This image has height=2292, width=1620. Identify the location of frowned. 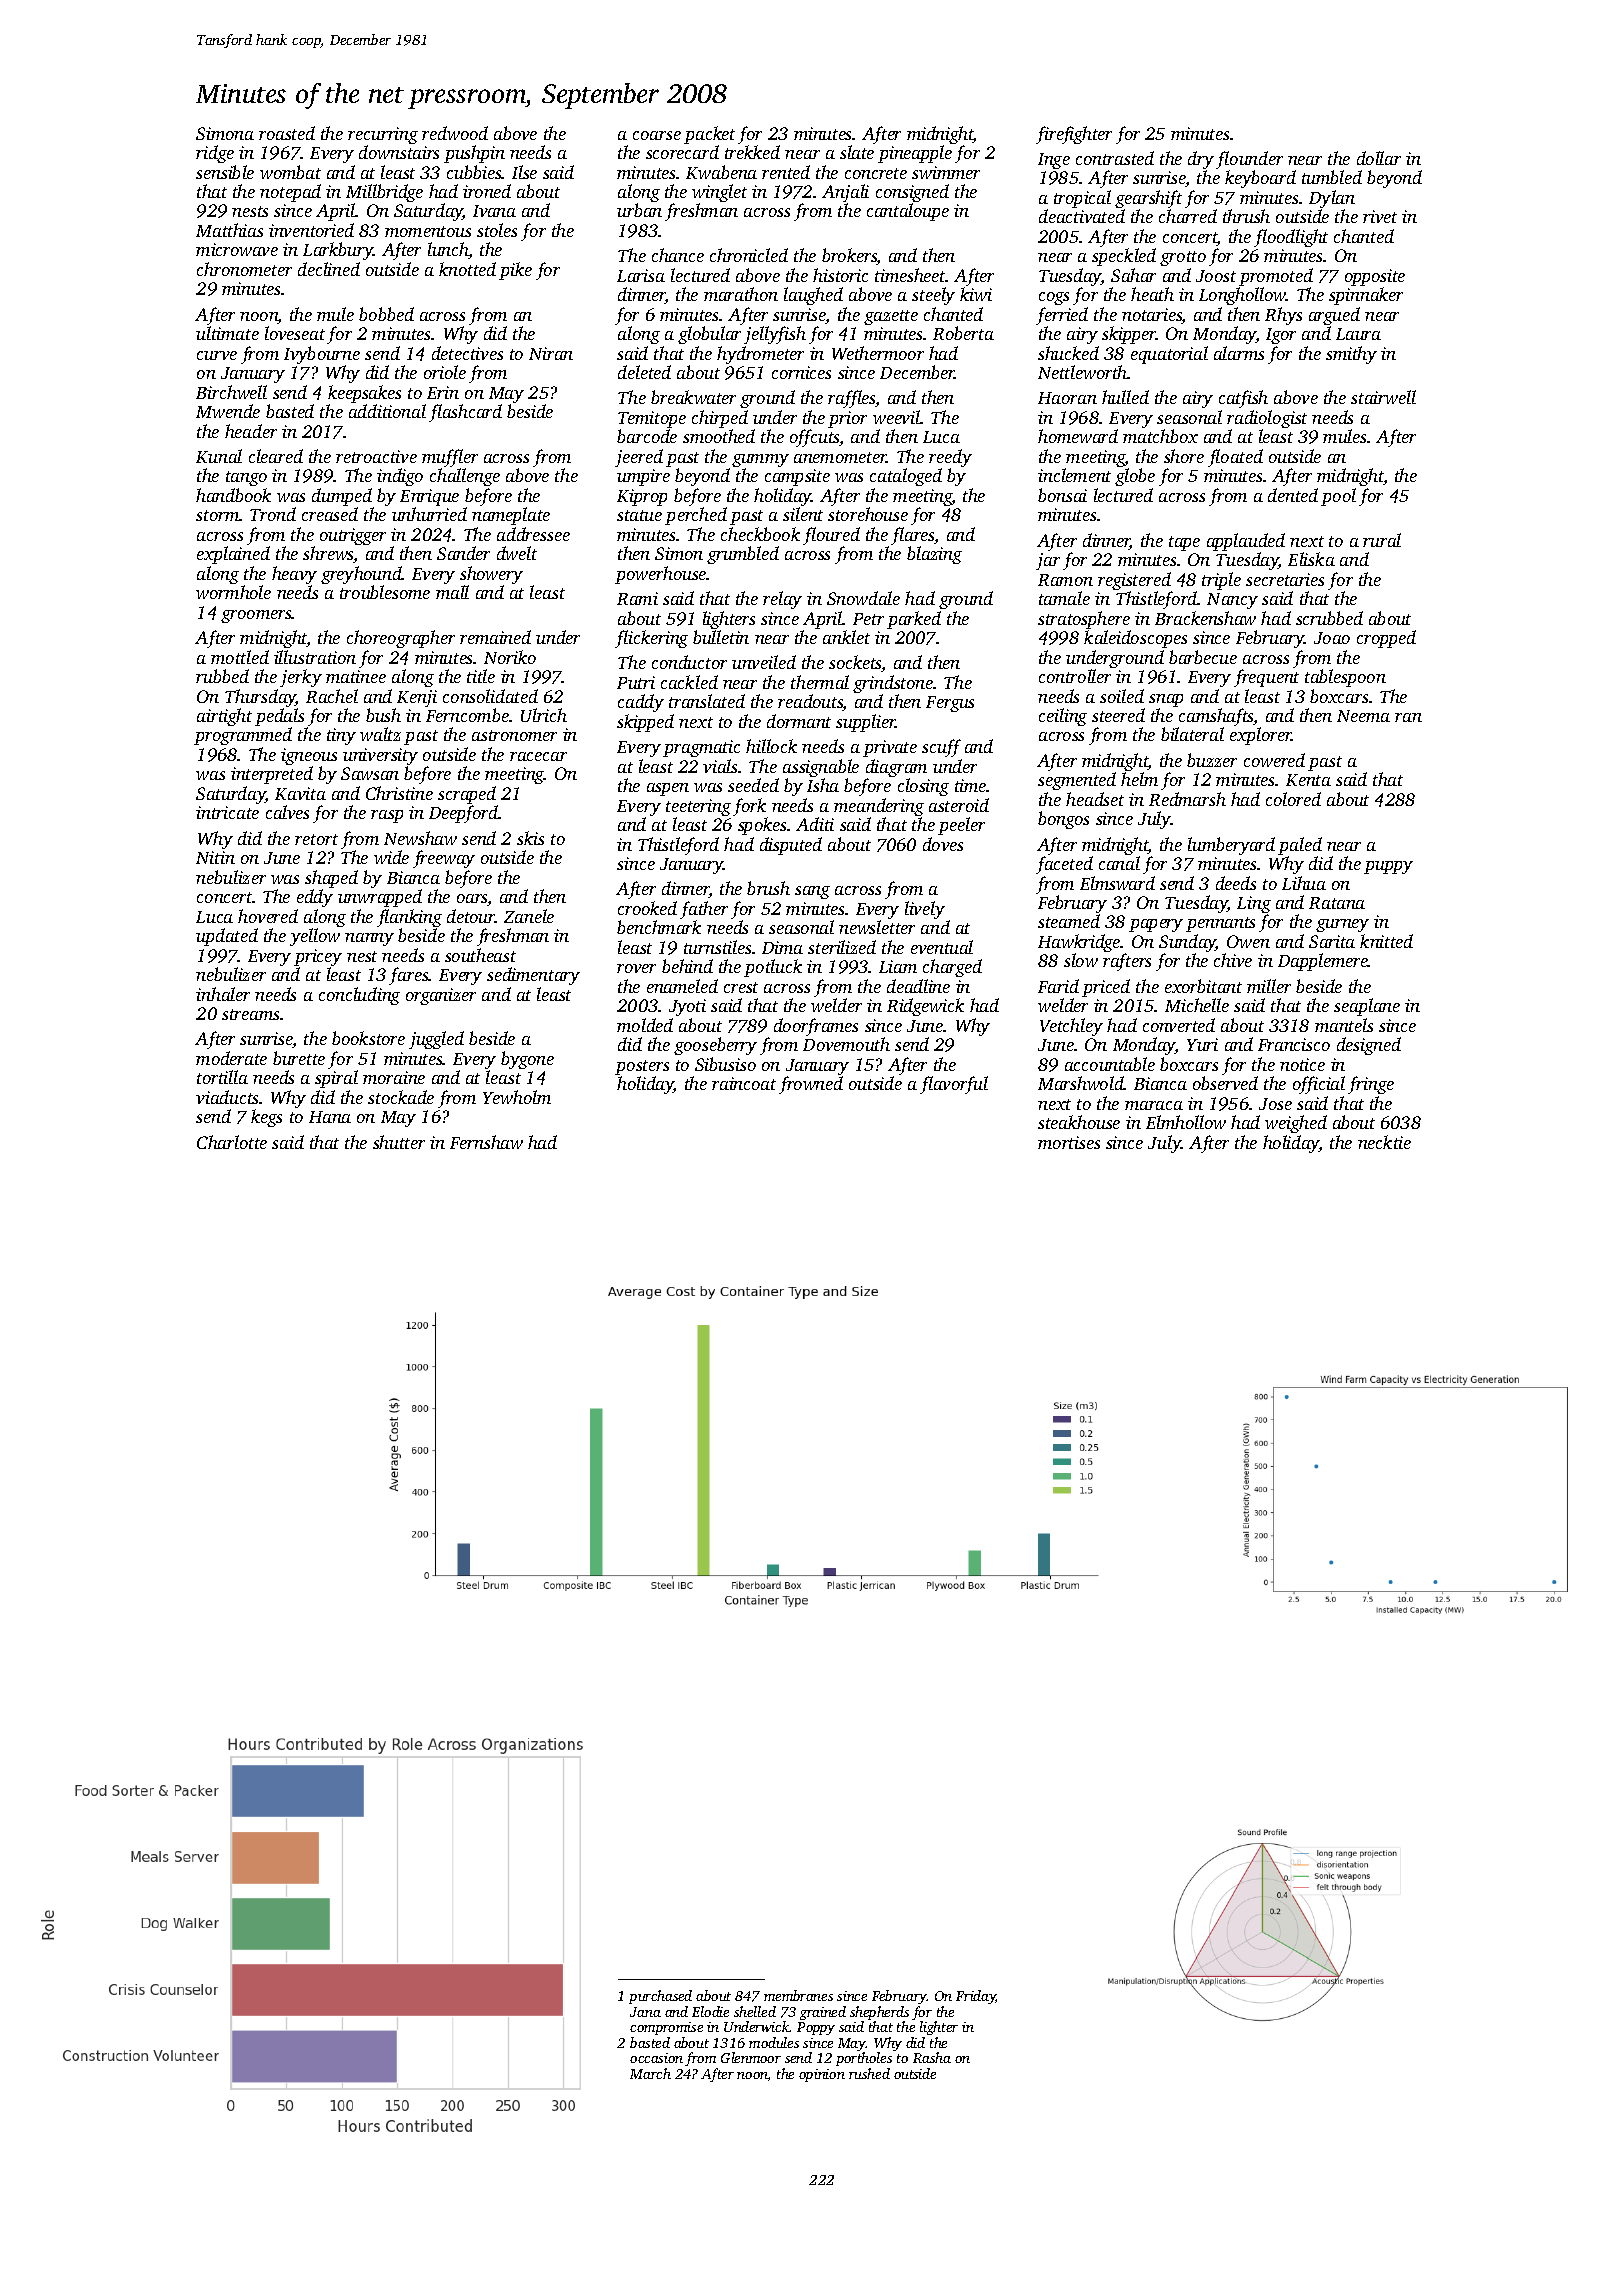
(811, 1085).
